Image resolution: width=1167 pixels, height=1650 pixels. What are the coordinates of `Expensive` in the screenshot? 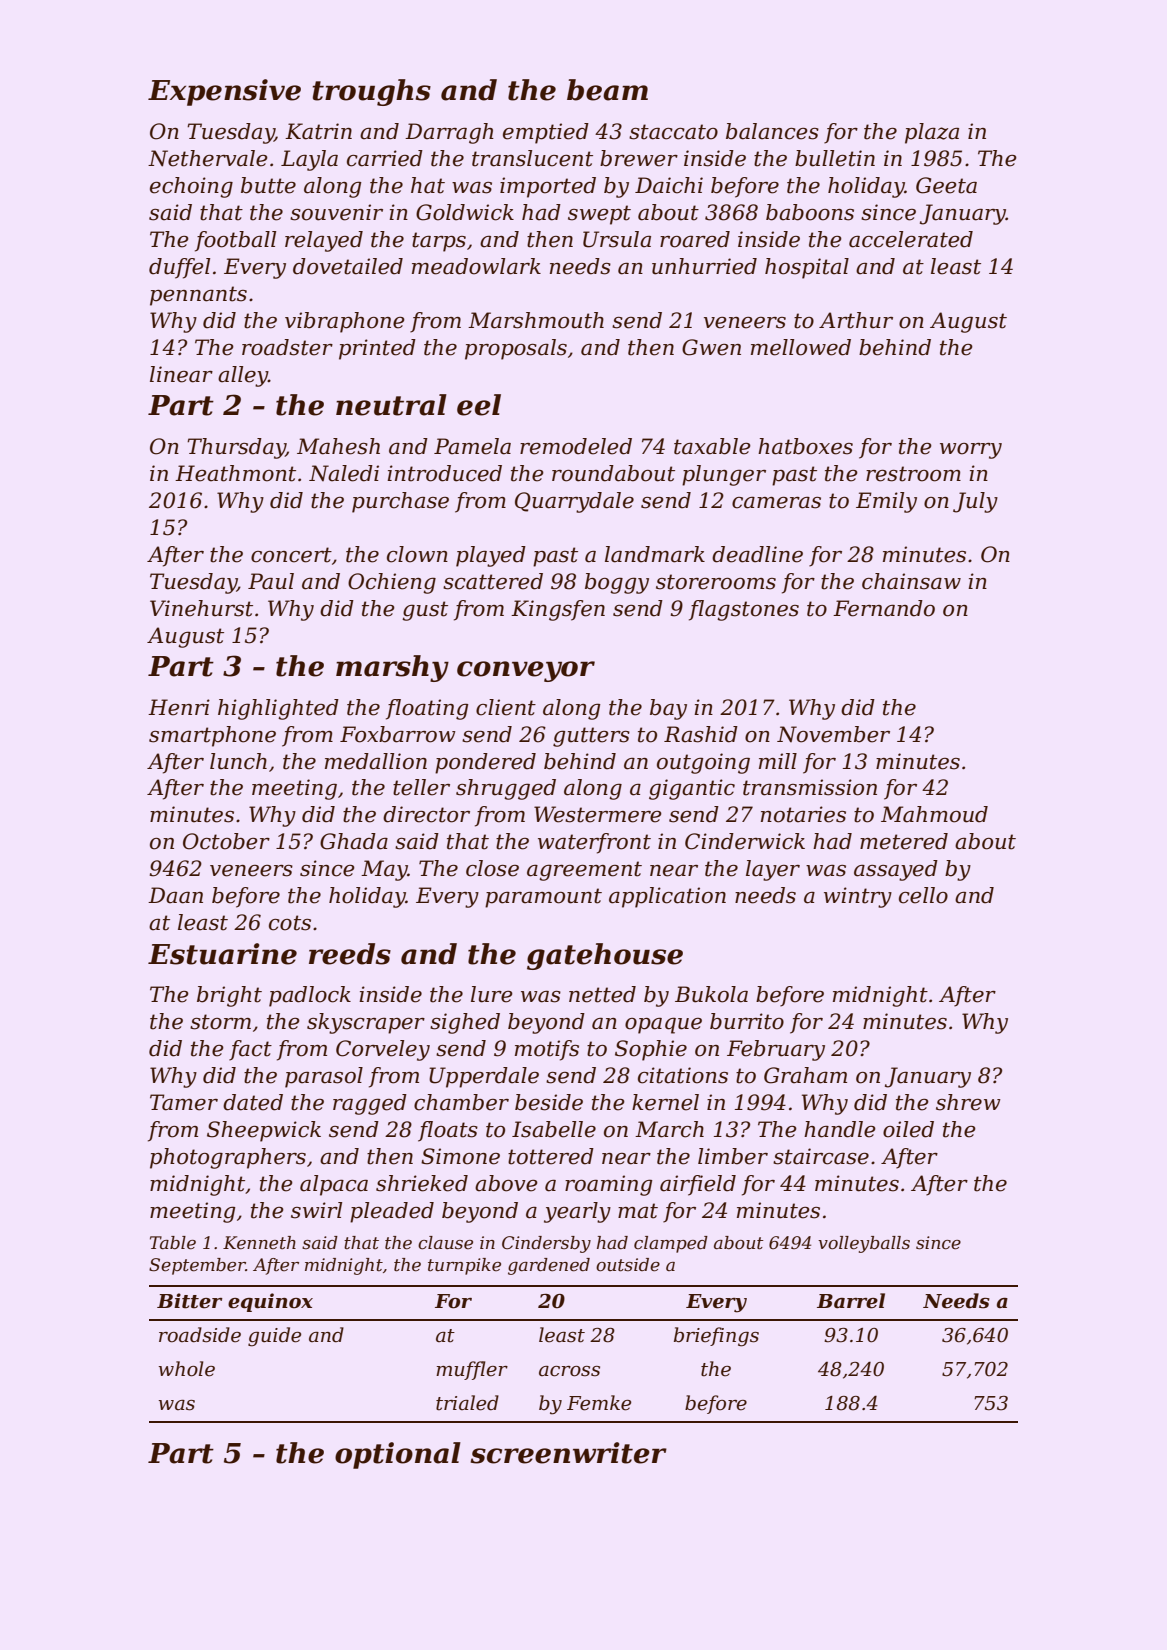 It's located at (224, 92).
